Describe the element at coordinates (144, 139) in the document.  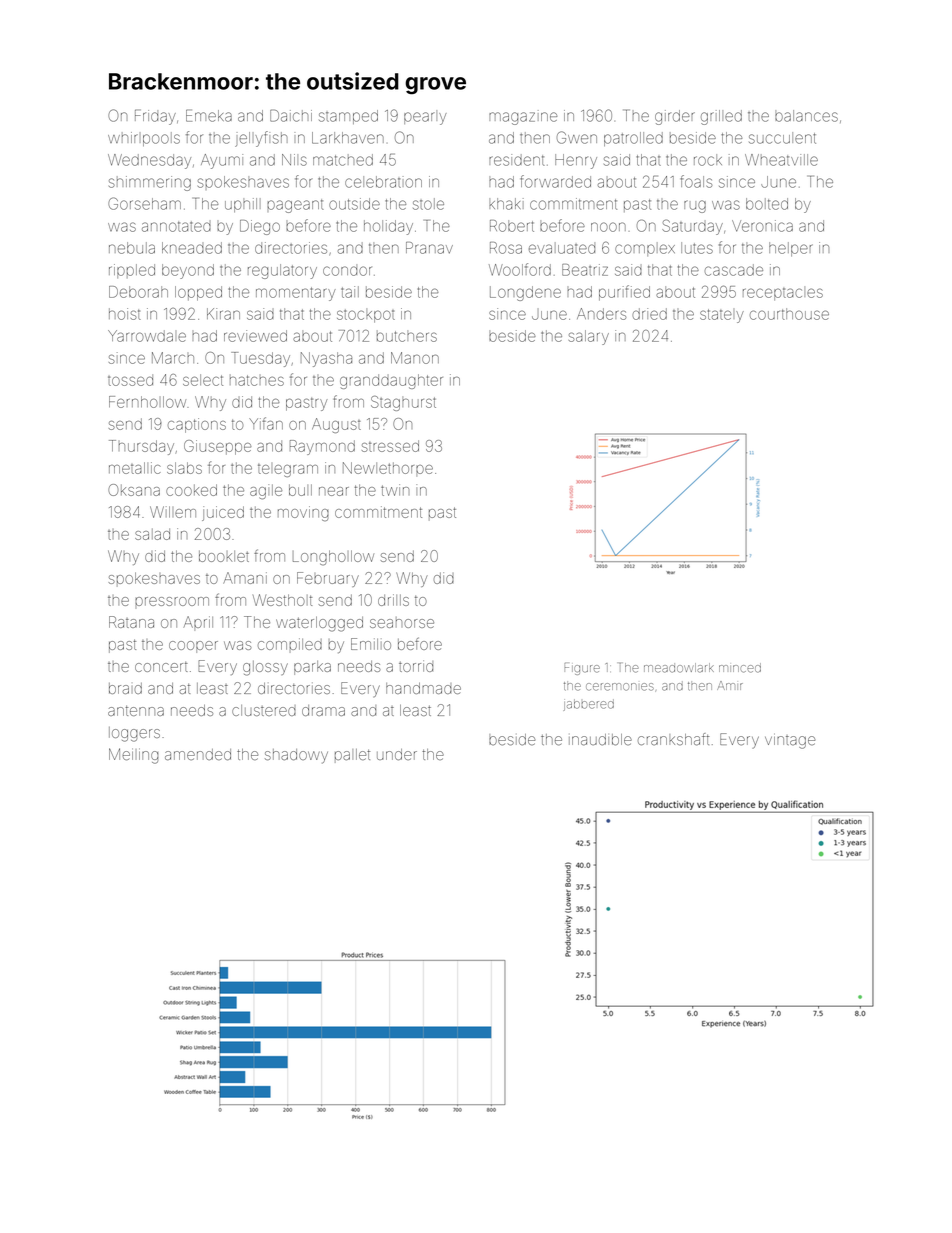
I see `whirlpools` at that location.
